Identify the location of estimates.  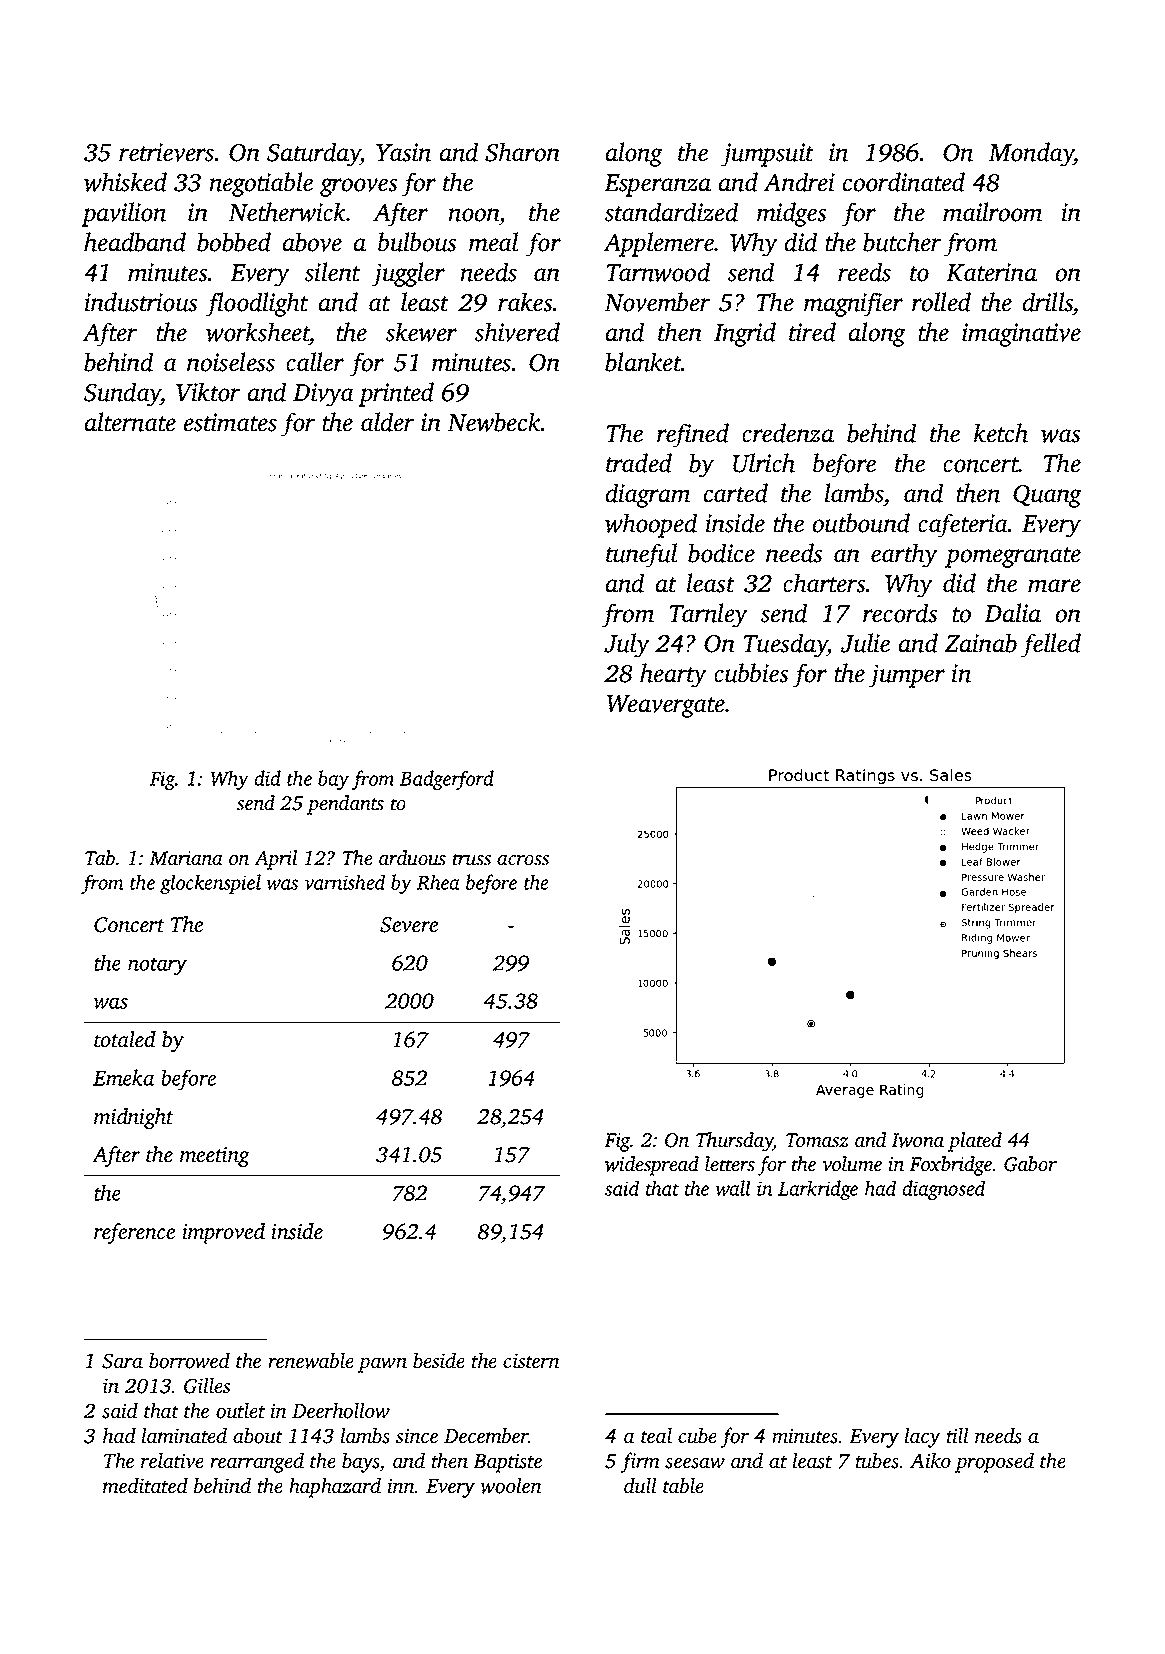
(230, 422).
